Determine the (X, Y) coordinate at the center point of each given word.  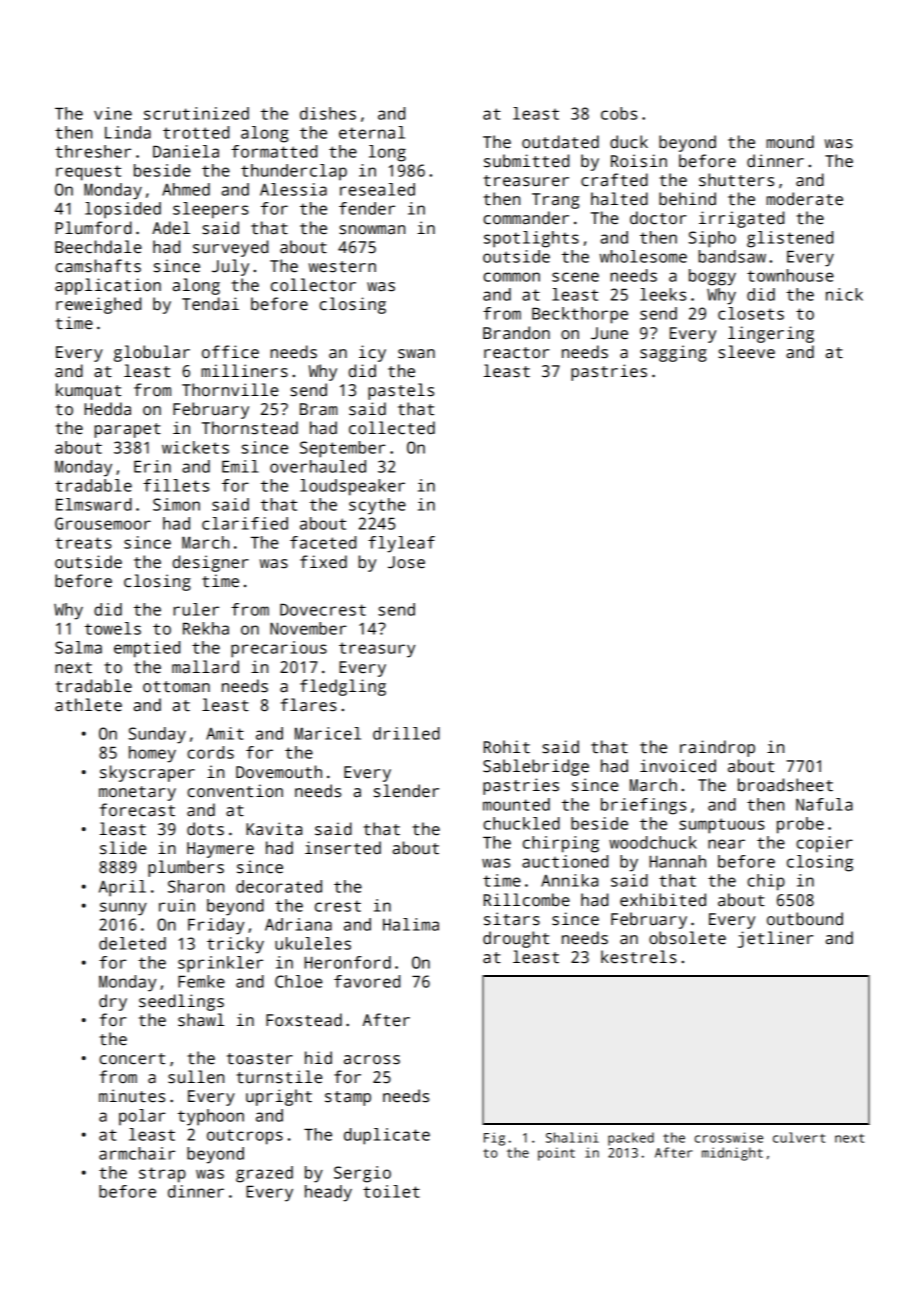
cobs (619, 113)
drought (516, 939)
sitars (512, 919)
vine (113, 113)
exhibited (663, 900)
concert (132, 1059)
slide (123, 848)
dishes (328, 113)
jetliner (775, 939)
